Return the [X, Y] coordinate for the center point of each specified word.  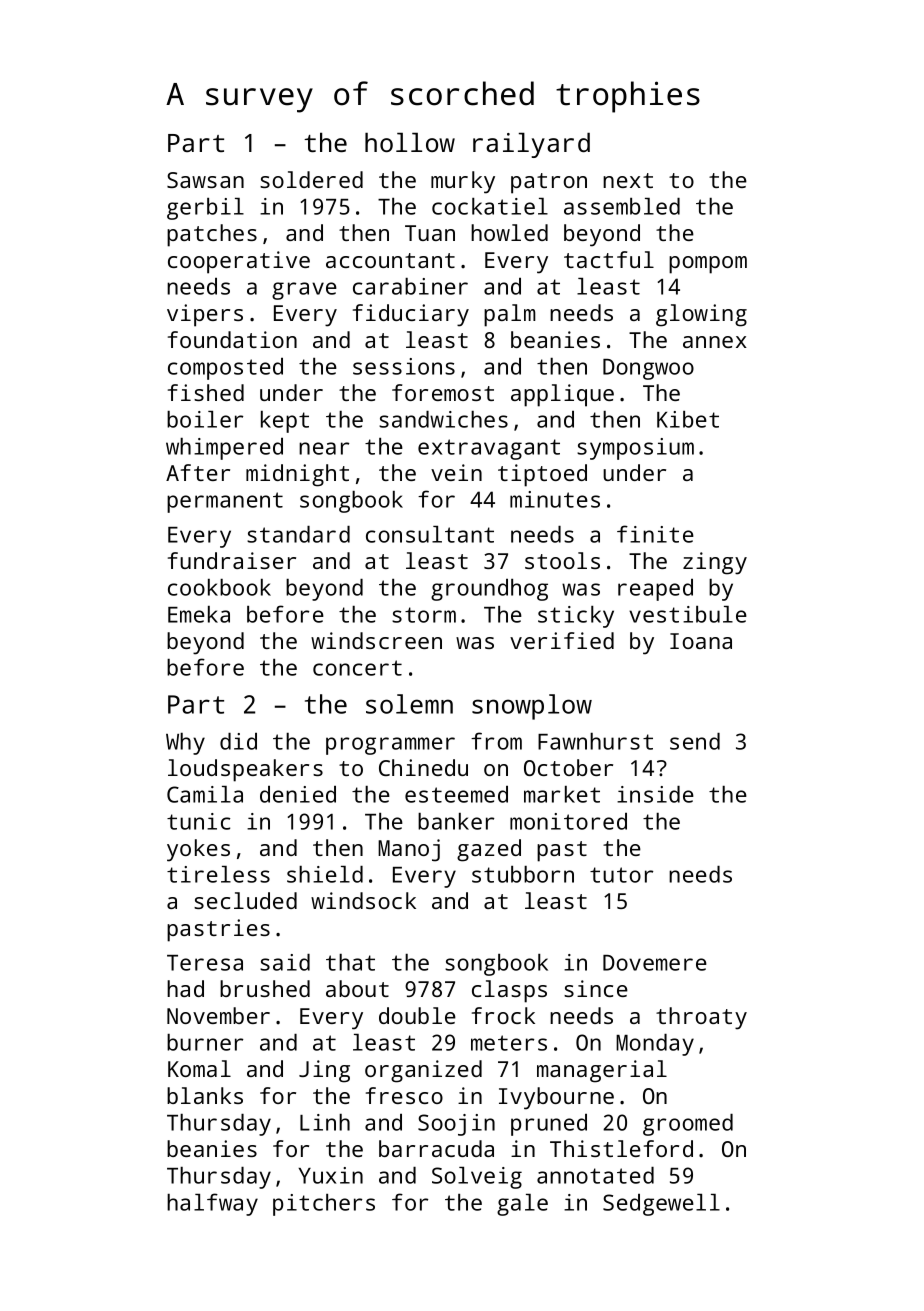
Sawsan [205, 180]
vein [456, 472]
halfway [212, 1204]
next [628, 180]
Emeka [199, 614]
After [198, 472]
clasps [509, 991]
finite [655, 534]
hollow [410, 142]
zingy [715, 563]
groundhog [489, 590]
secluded [245, 900]
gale [522, 1205]
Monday [655, 1045]
